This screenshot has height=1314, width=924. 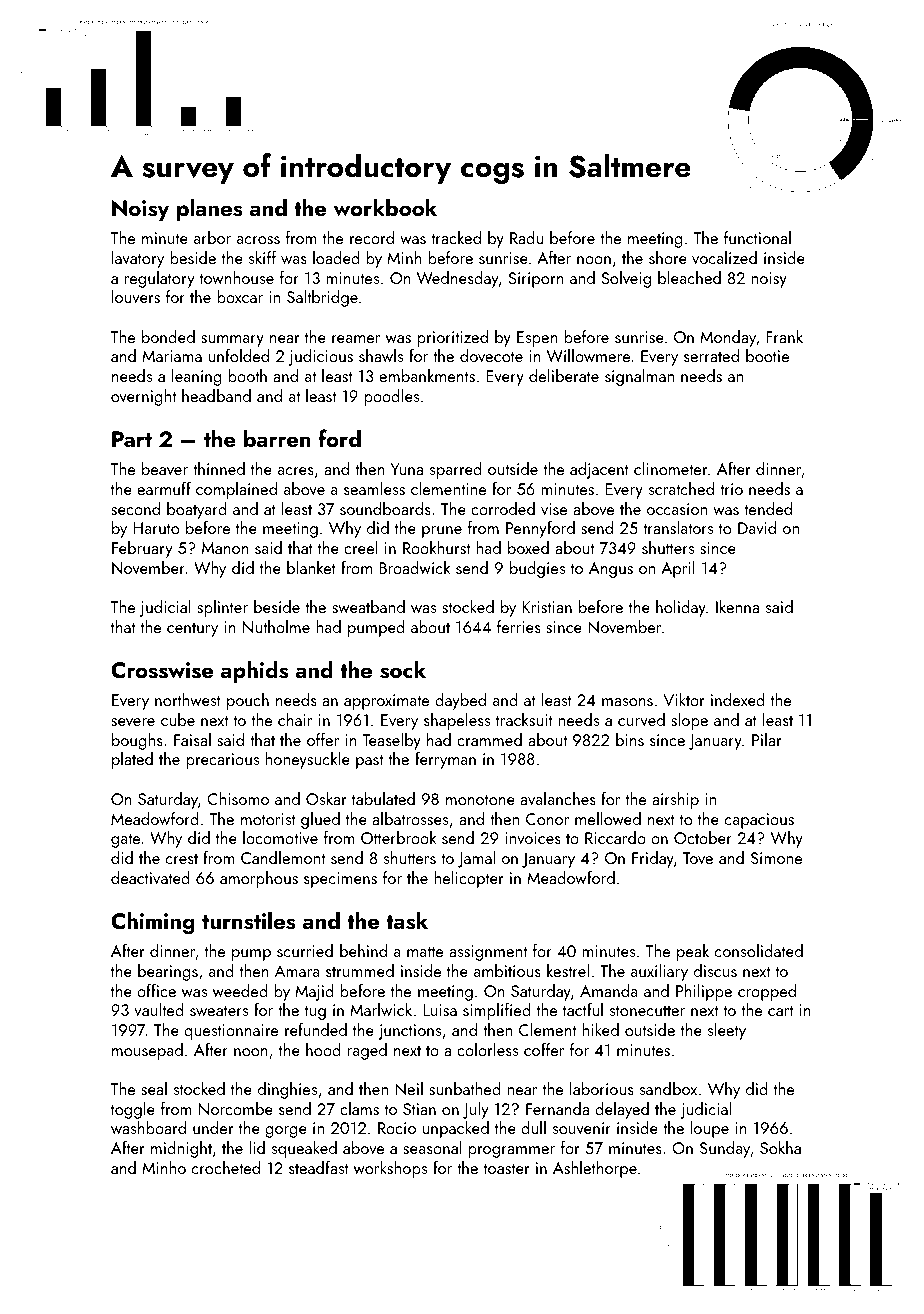 What do you see at coordinates (385, 207) in the screenshot?
I see `workbook` at bounding box center [385, 207].
